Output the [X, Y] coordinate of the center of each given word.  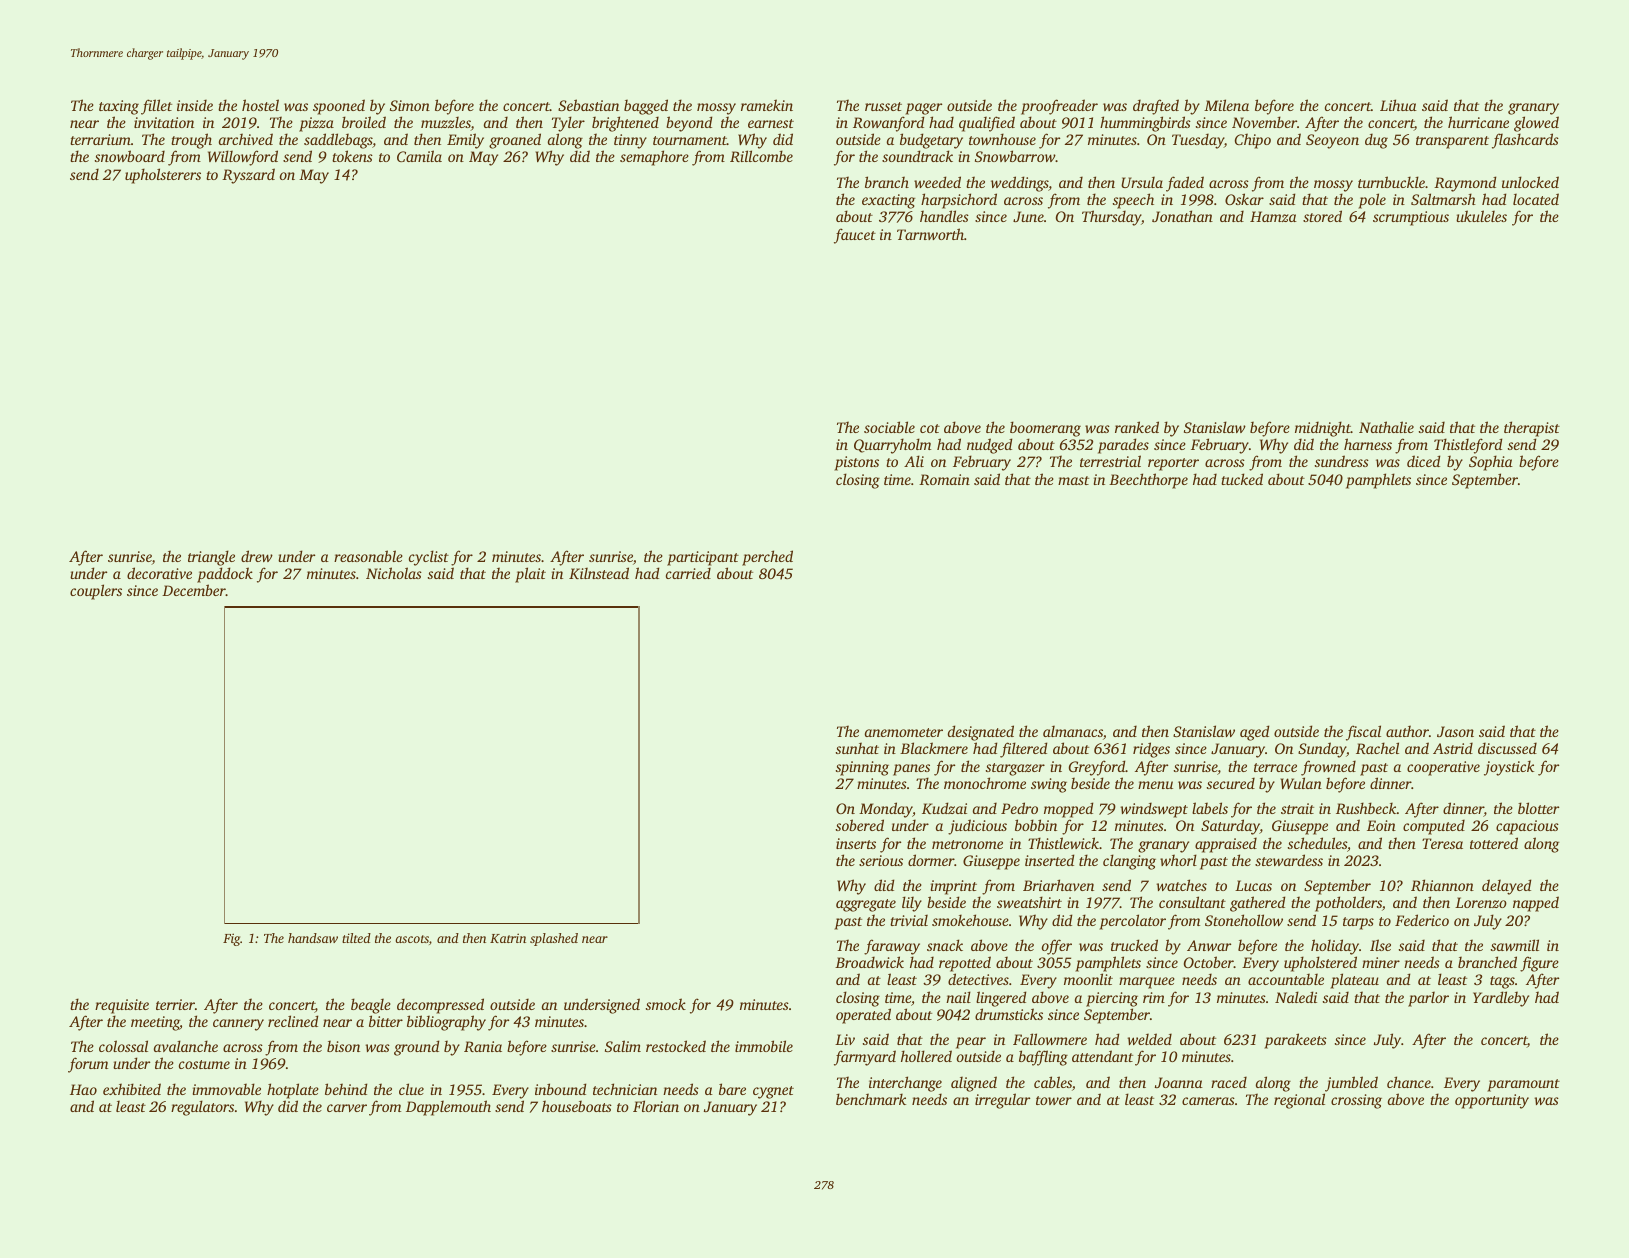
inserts [856, 843]
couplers [96, 592]
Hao [83, 1089]
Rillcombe [761, 156]
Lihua [1398, 105]
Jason [1455, 731]
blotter [1538, 808]
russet [883, 106]
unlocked [1530, 182]
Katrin [508, 938]
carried [688, 573]
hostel [260, 105]
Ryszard [248, 176]
